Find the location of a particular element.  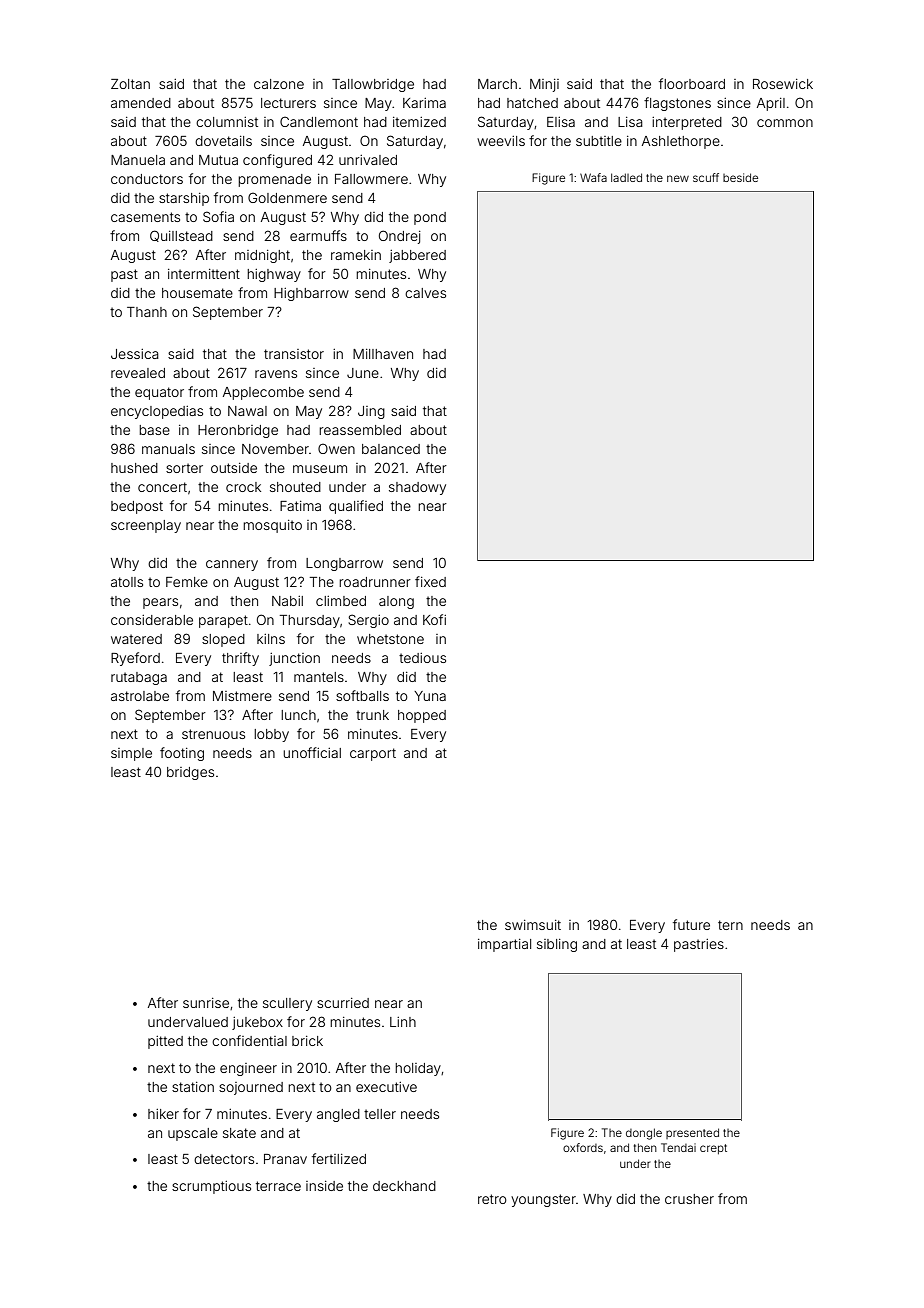

Kofi is located at coordinates (434, 619).
